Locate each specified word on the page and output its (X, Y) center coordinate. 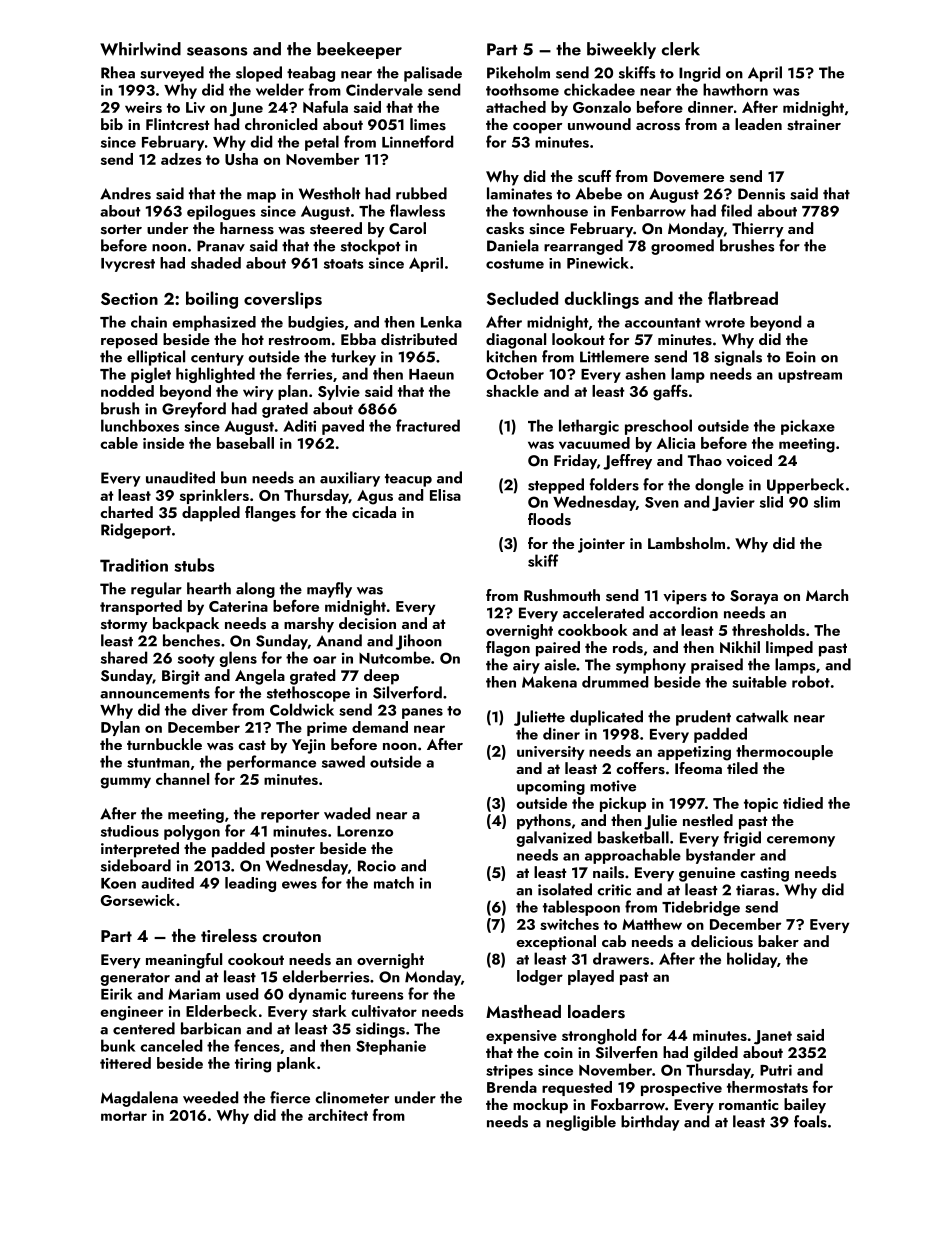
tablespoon (581, 908)
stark (329, 1011)
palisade (433, 74)
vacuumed (594, 443)
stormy (124, 626)
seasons (217, 51)
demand (380, 727)
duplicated (606, 718)
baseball (245, 443)
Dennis (761, 194)
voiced (749, 460)
